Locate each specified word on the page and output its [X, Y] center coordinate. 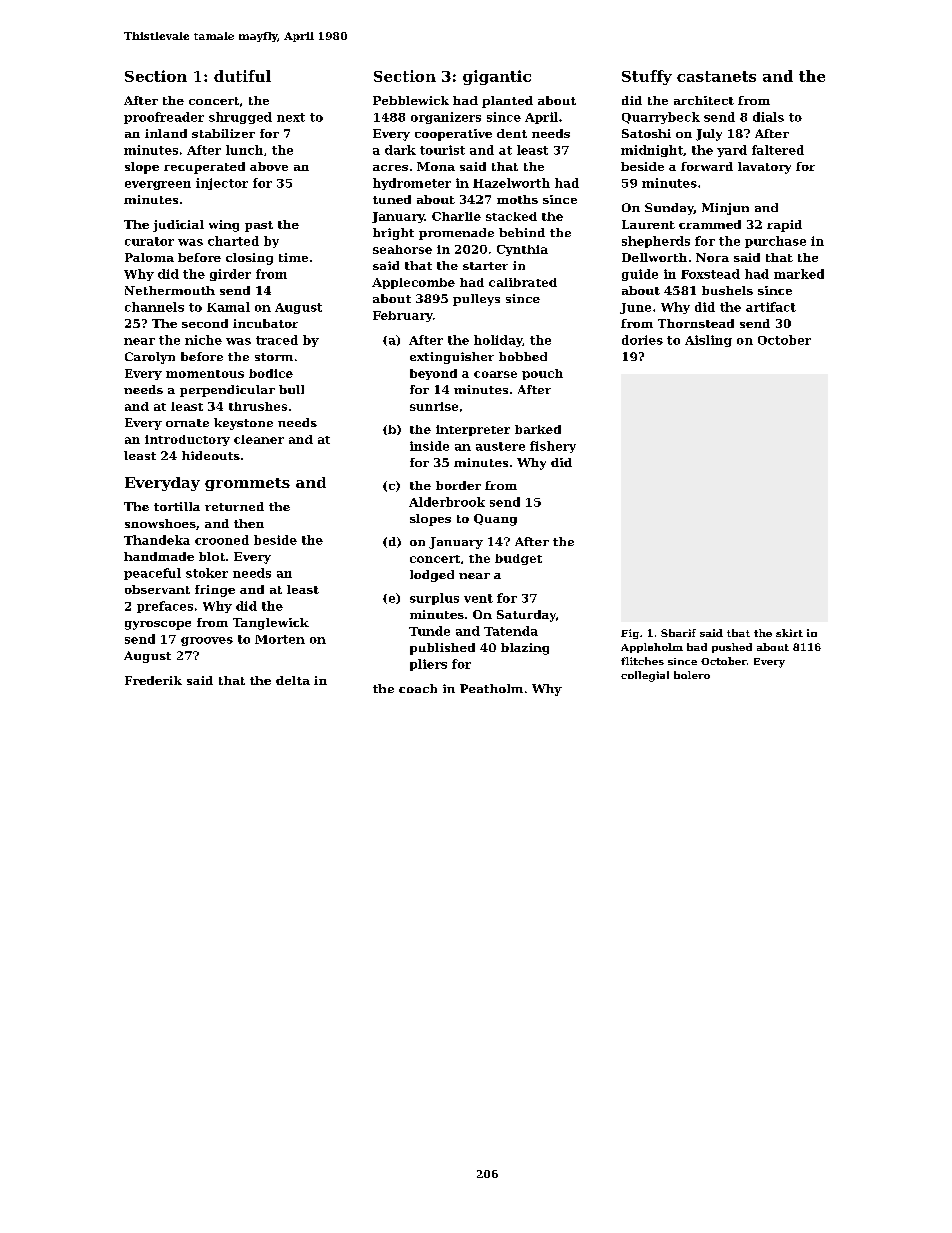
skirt [789, 633]
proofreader [164, 118]
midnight [652, 151]
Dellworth [654, 257]
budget [518, 559]
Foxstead [710, 274]
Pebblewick [411, 100]
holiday [498, 341]
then [249, 523]
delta [293, 680]
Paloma [149, 257]
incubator [265, 323]
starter [485, 266]
